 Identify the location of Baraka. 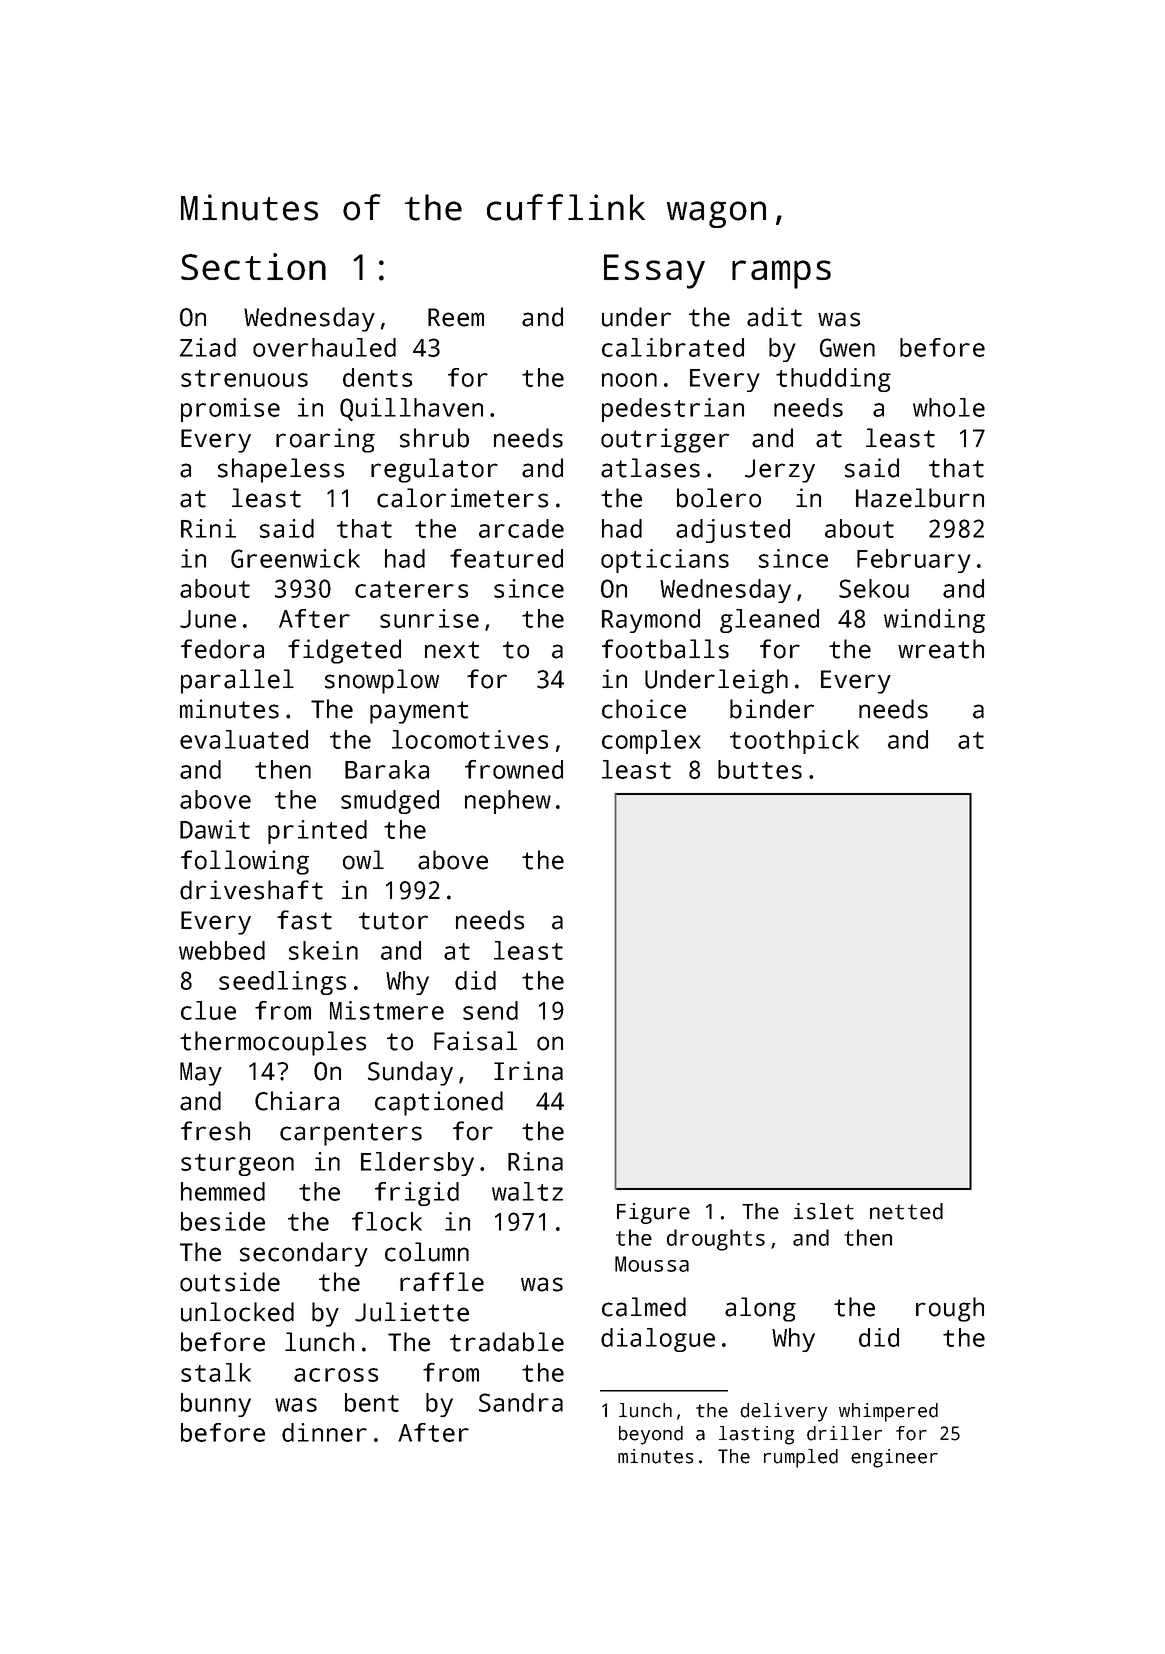
(387, 769).
